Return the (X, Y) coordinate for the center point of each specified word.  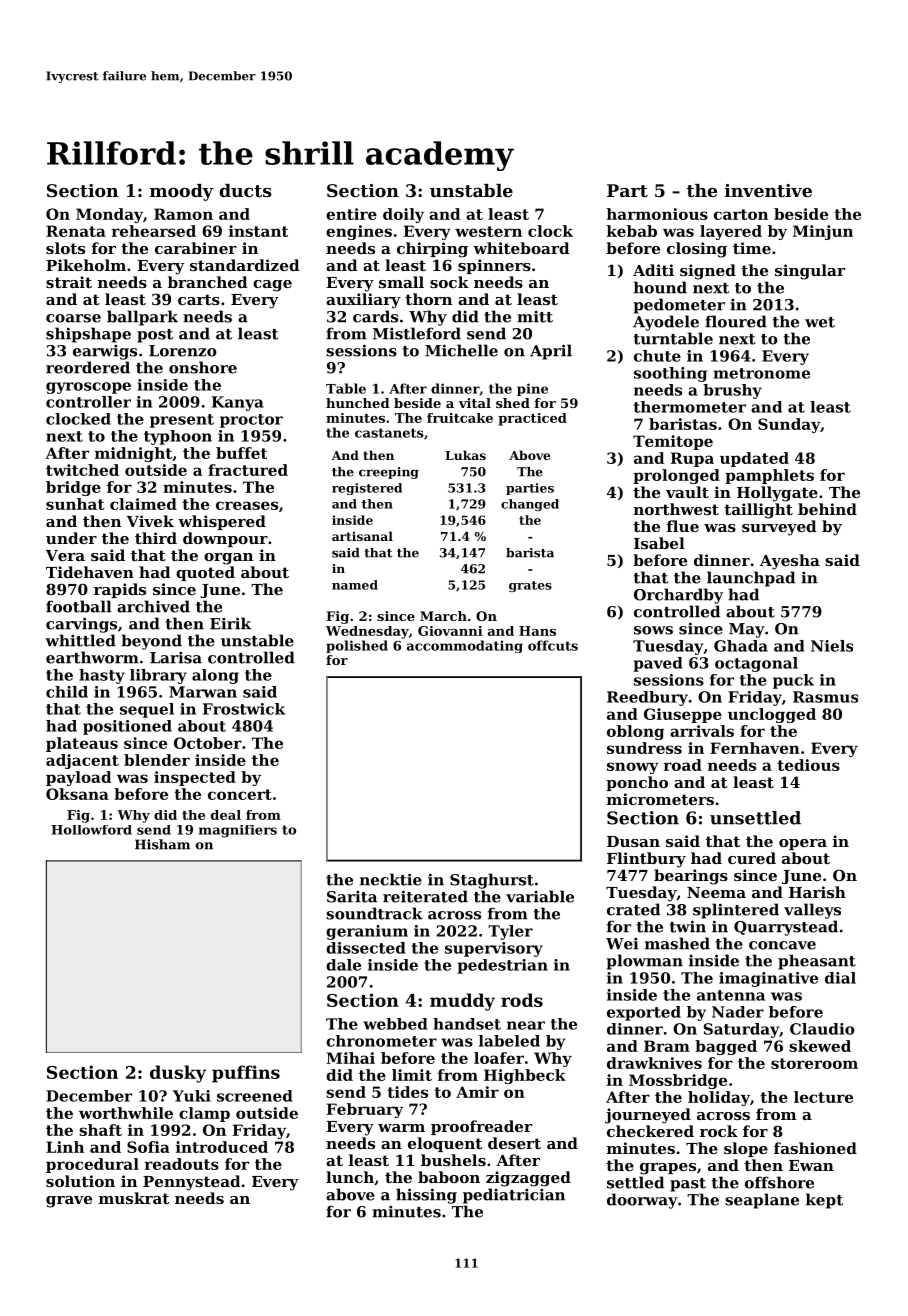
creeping (389, 473)
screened (255, 1096)
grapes (668, 1169)
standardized (245, 265)
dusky (178, 1074)
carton (741, 214)
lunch (350, 1177)
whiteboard (521, 248)
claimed (143, 504)
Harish (817, 892)
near (526, 1025)
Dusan (633, 841)
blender (157, 760)
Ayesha (790, 562)
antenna (731, 995)
